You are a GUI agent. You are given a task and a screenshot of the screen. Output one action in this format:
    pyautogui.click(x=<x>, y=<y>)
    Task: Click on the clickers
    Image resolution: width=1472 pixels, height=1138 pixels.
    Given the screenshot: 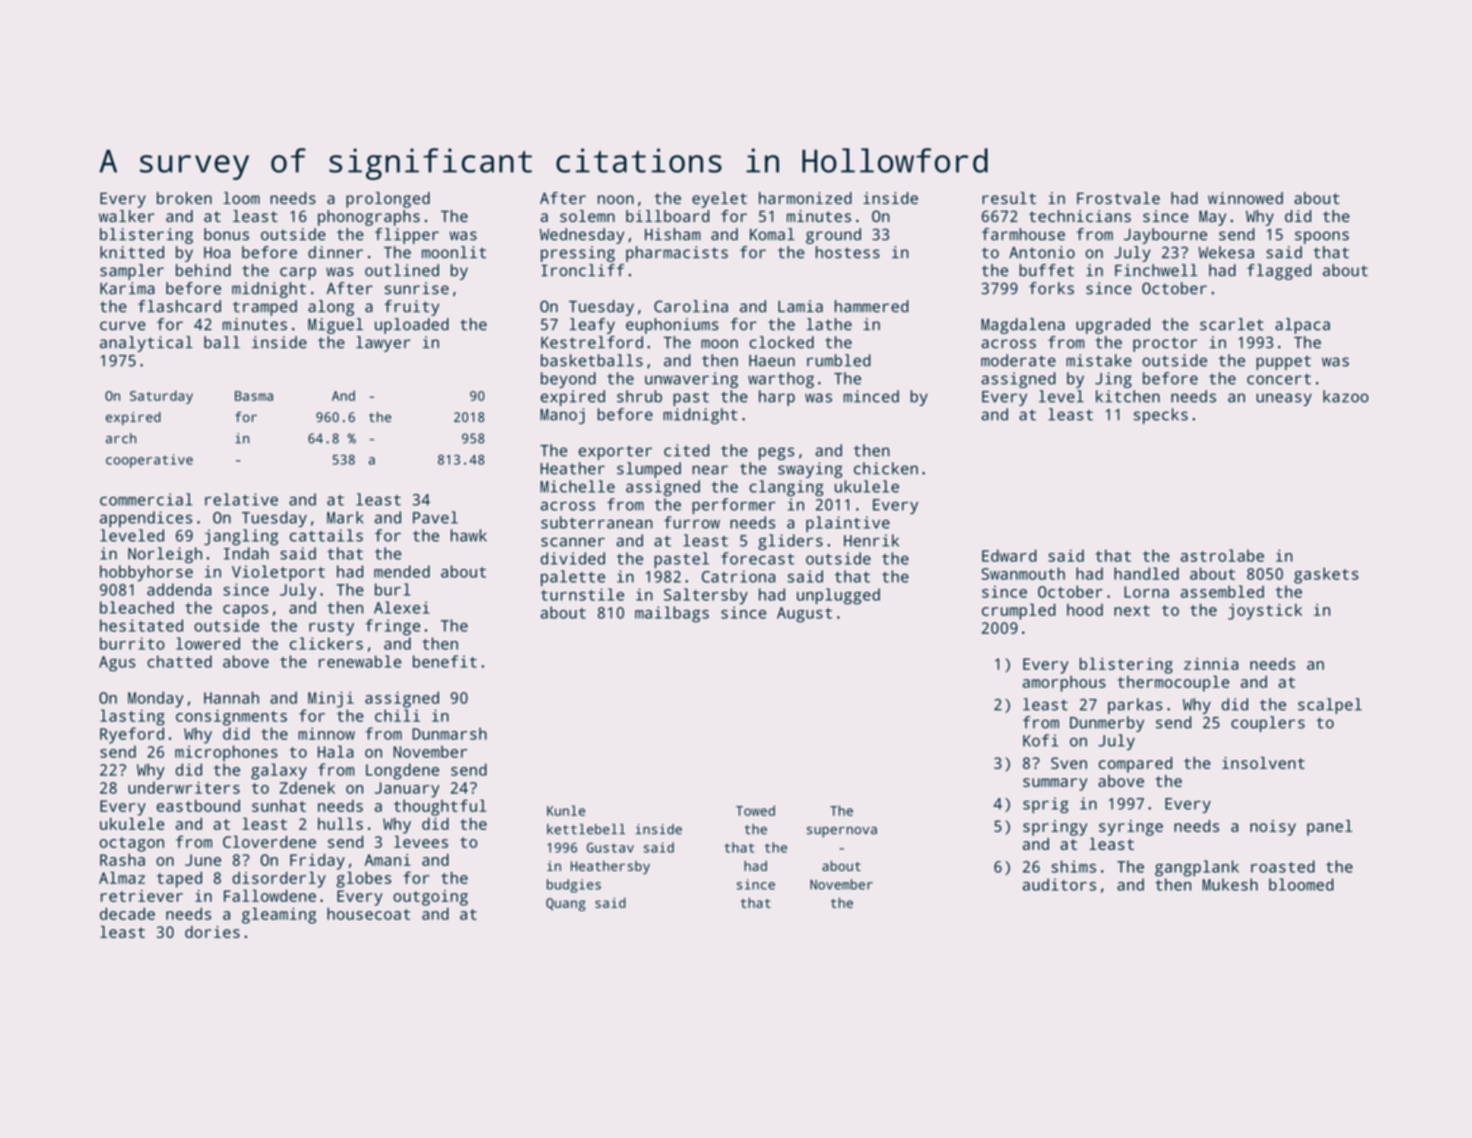 What is the action you would take?
    pyautogui.click(x=326, y=643)
